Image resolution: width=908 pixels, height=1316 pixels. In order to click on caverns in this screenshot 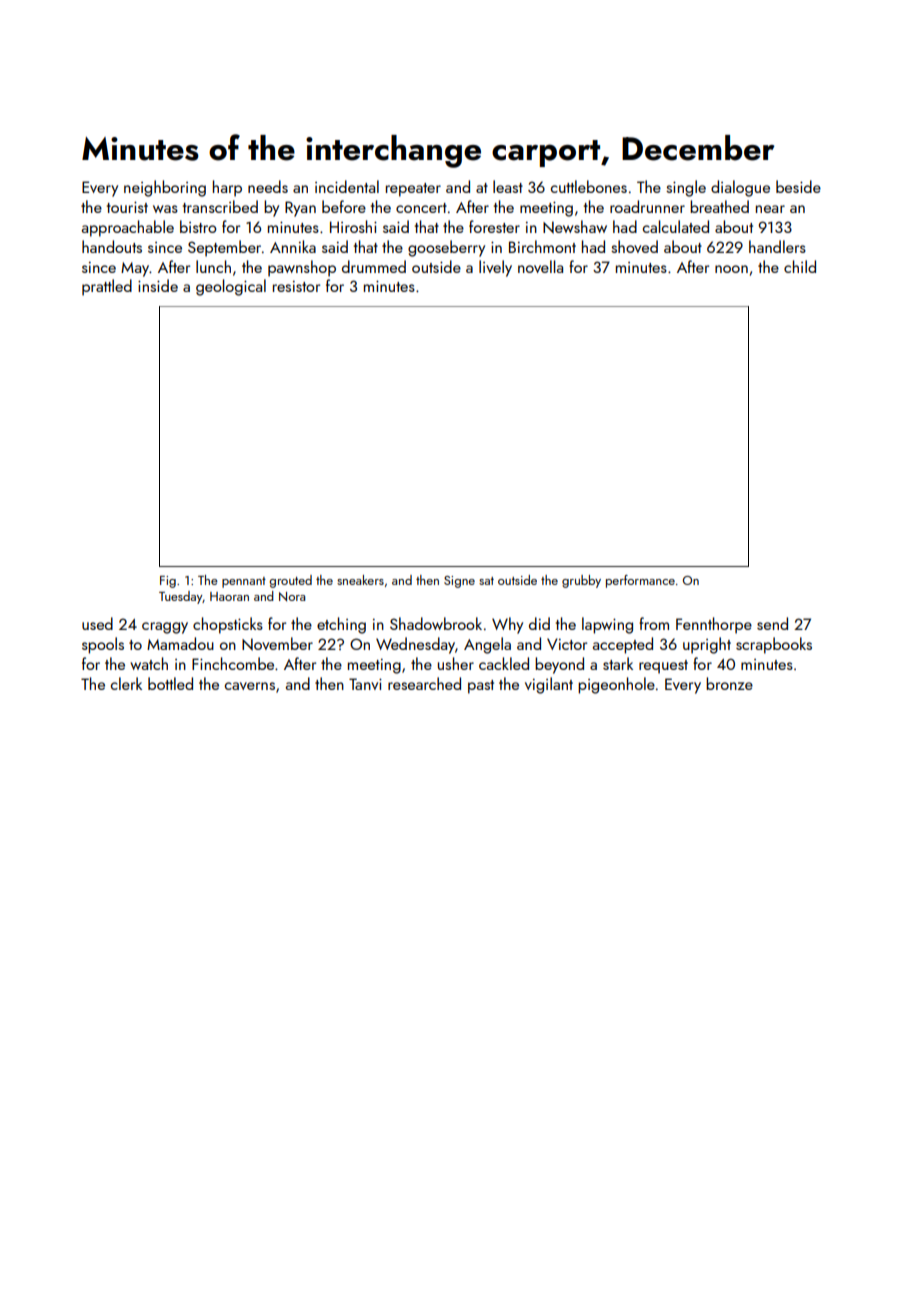, I will do `click(250, 686)`.
